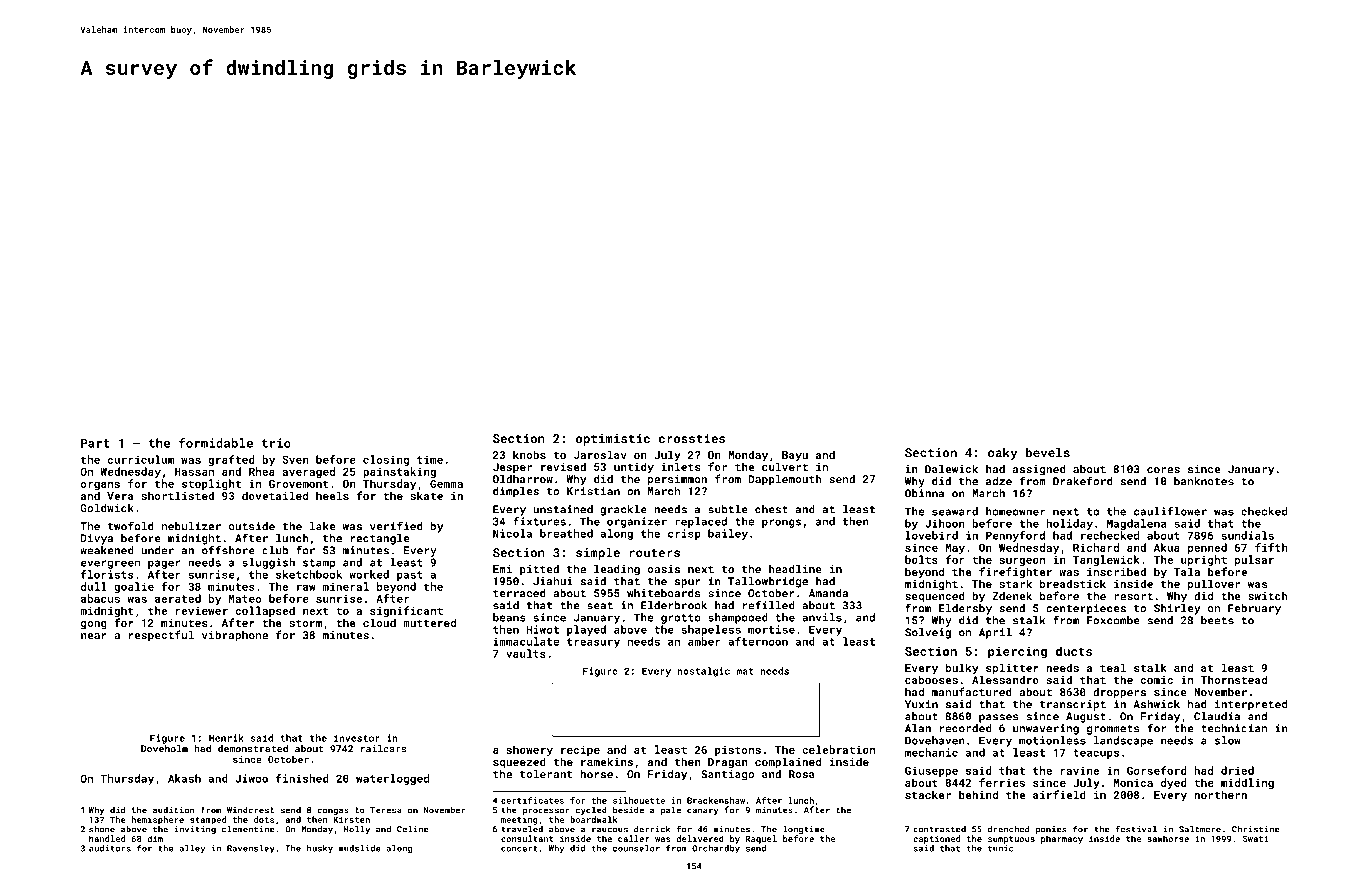 The width and height of the screenshot is (1372, 887). What do you see at coordinates (253, 749) in the screenshot?
I see `demonstrated` at bounding box center [253, 749].
